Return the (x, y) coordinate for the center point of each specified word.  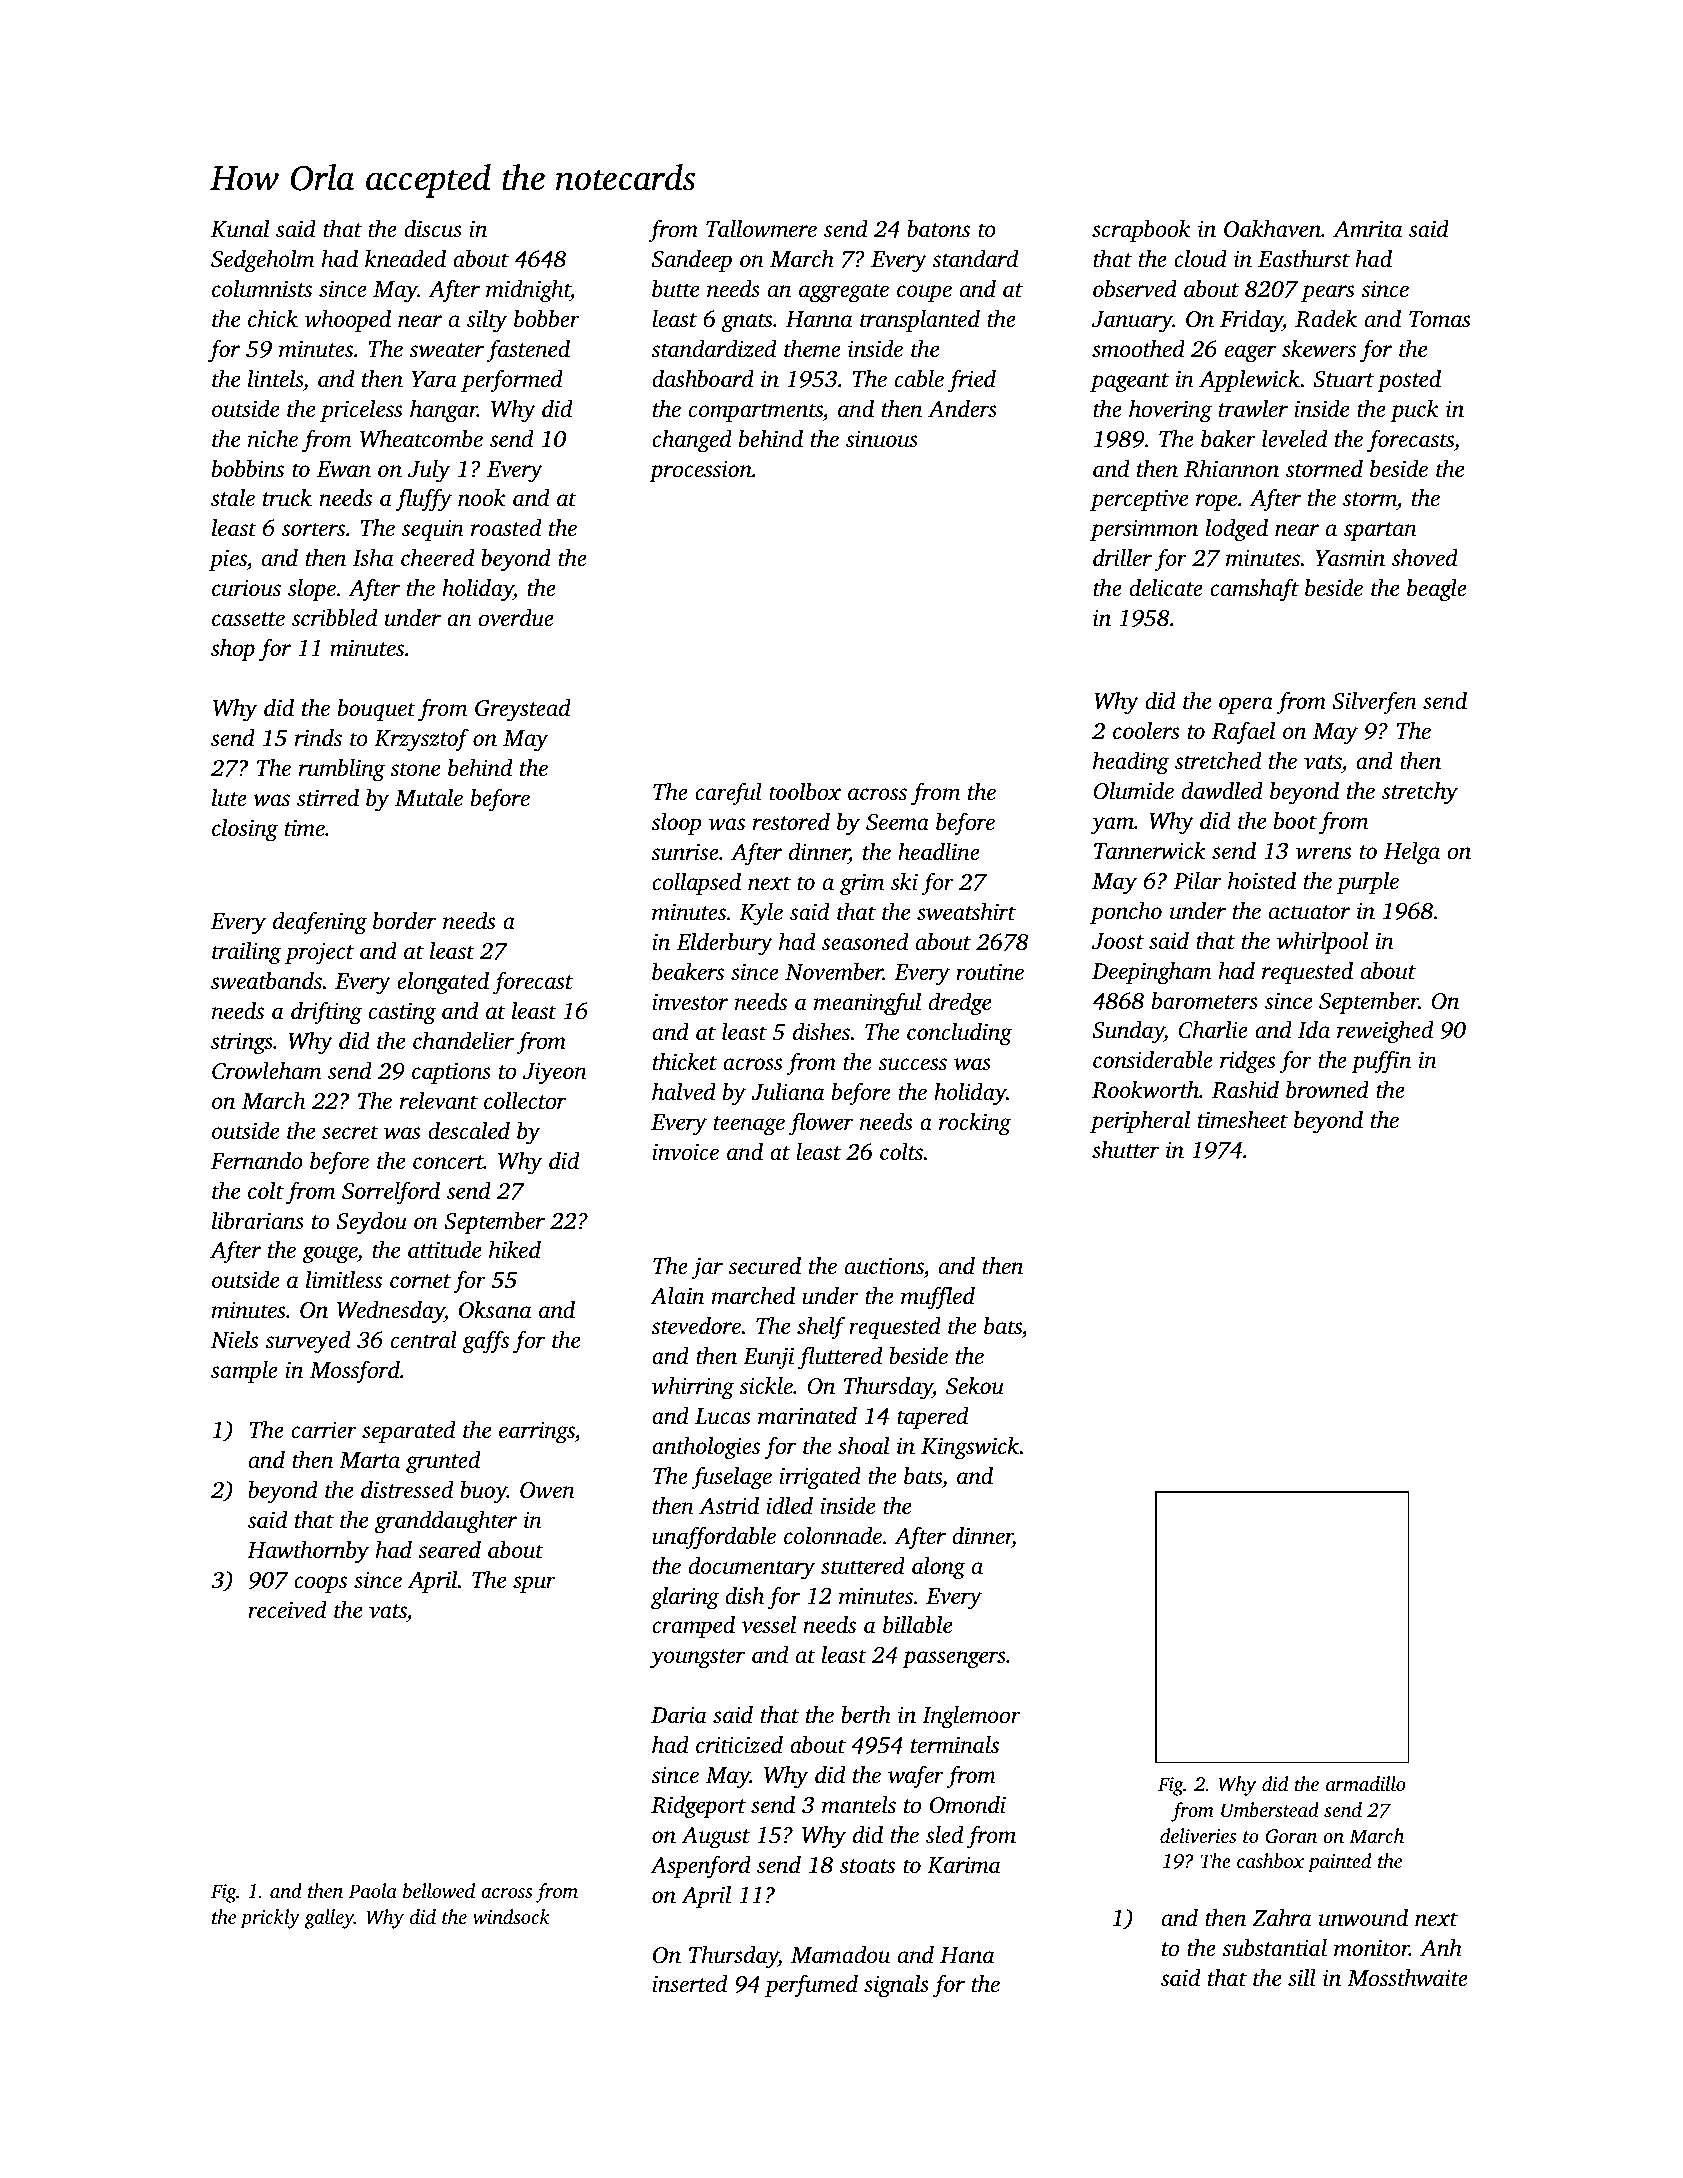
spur (534, 1584)
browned (1327, 1090)
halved (684, 1092)
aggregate (844, 293)
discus (433, 229)
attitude (444, 1250)
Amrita (1367, 229)
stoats (867, 1866)
